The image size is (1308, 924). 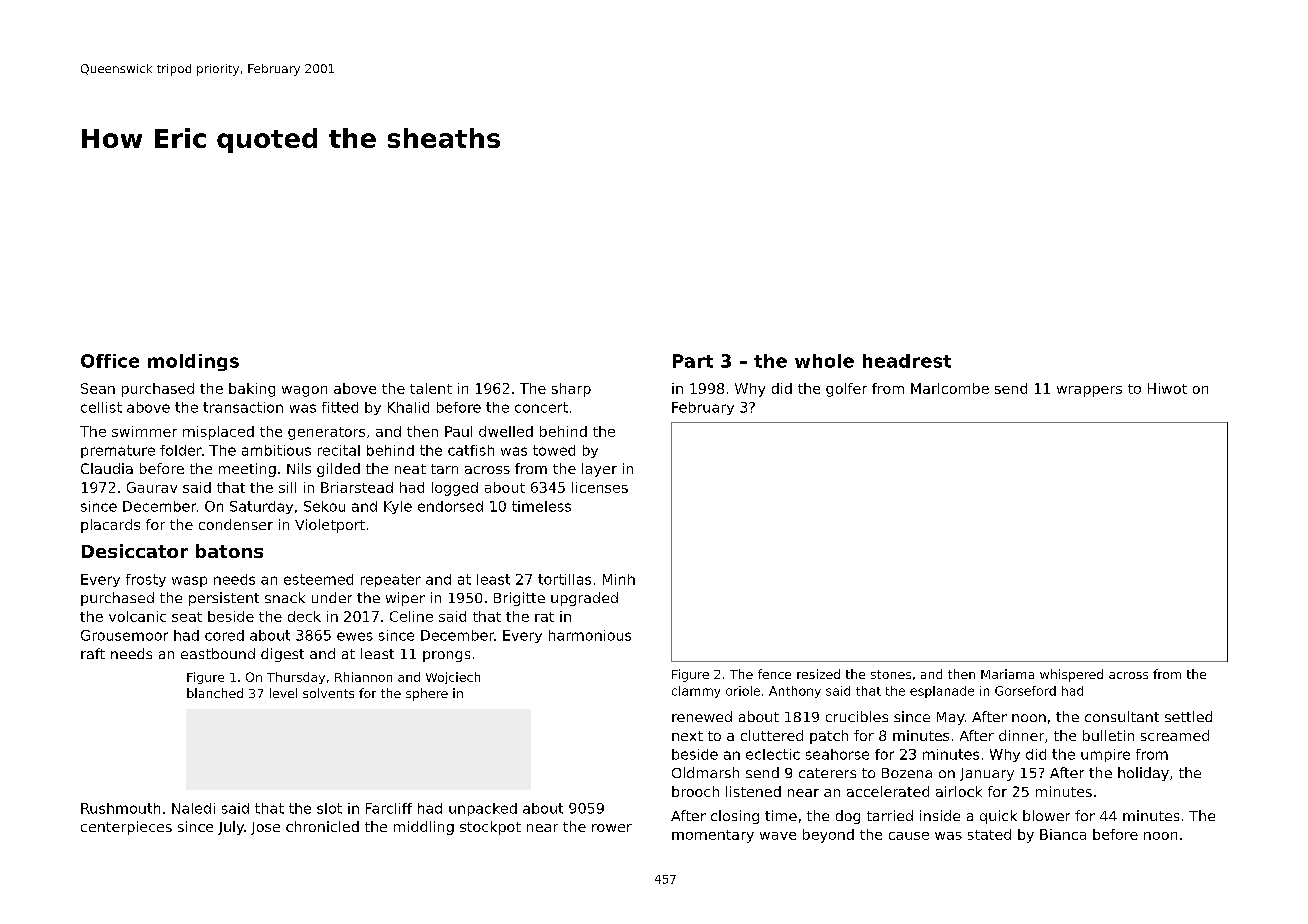 What do you see at coordinates (330, 526) in the document?
I see `Violetport` at bounding box center [330, 526].
